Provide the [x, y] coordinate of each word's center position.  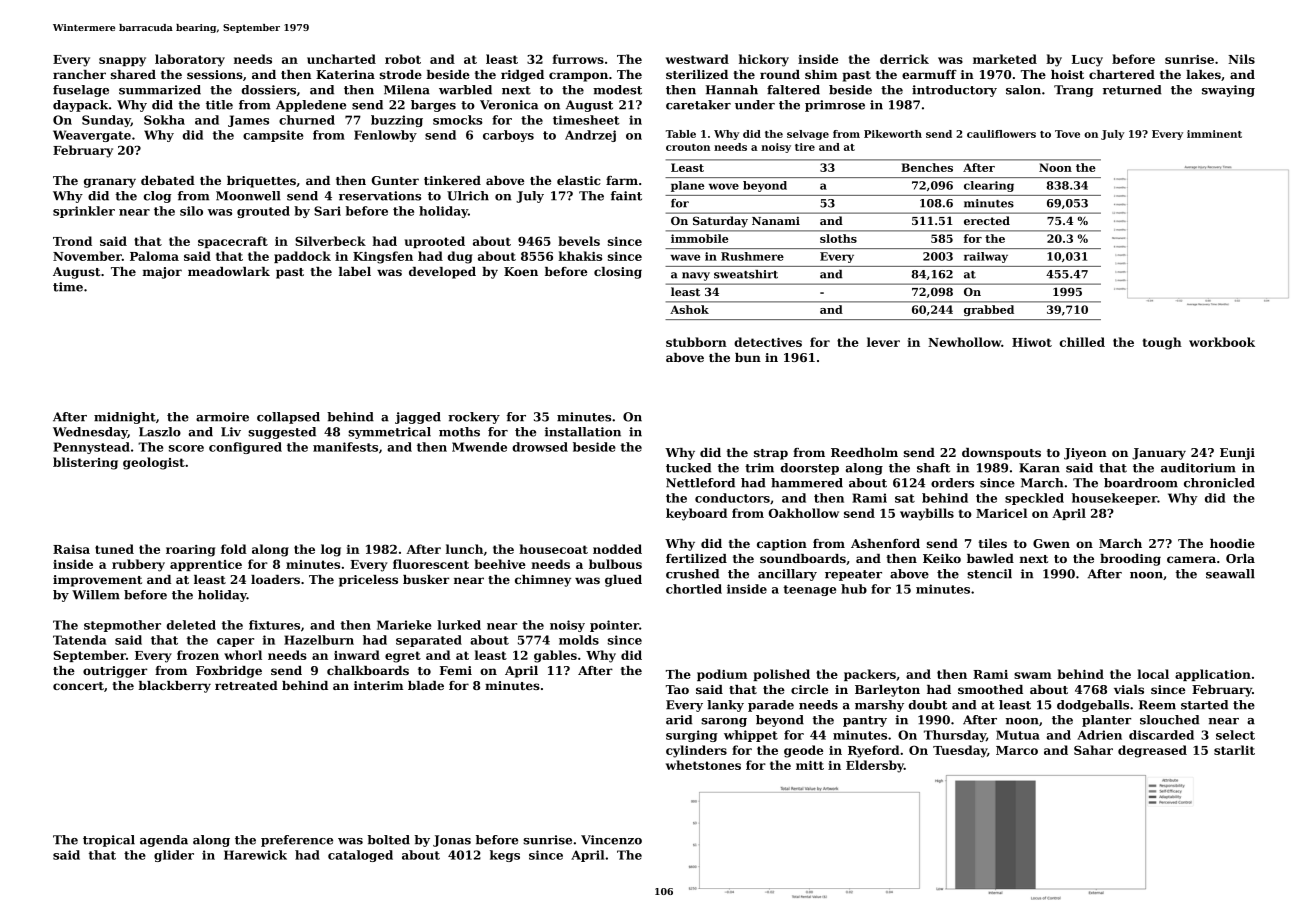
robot [403, 59]
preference [297, 841]
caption [782, 545]
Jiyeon [1085, 454]
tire [805, 147]
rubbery [138, 565]
